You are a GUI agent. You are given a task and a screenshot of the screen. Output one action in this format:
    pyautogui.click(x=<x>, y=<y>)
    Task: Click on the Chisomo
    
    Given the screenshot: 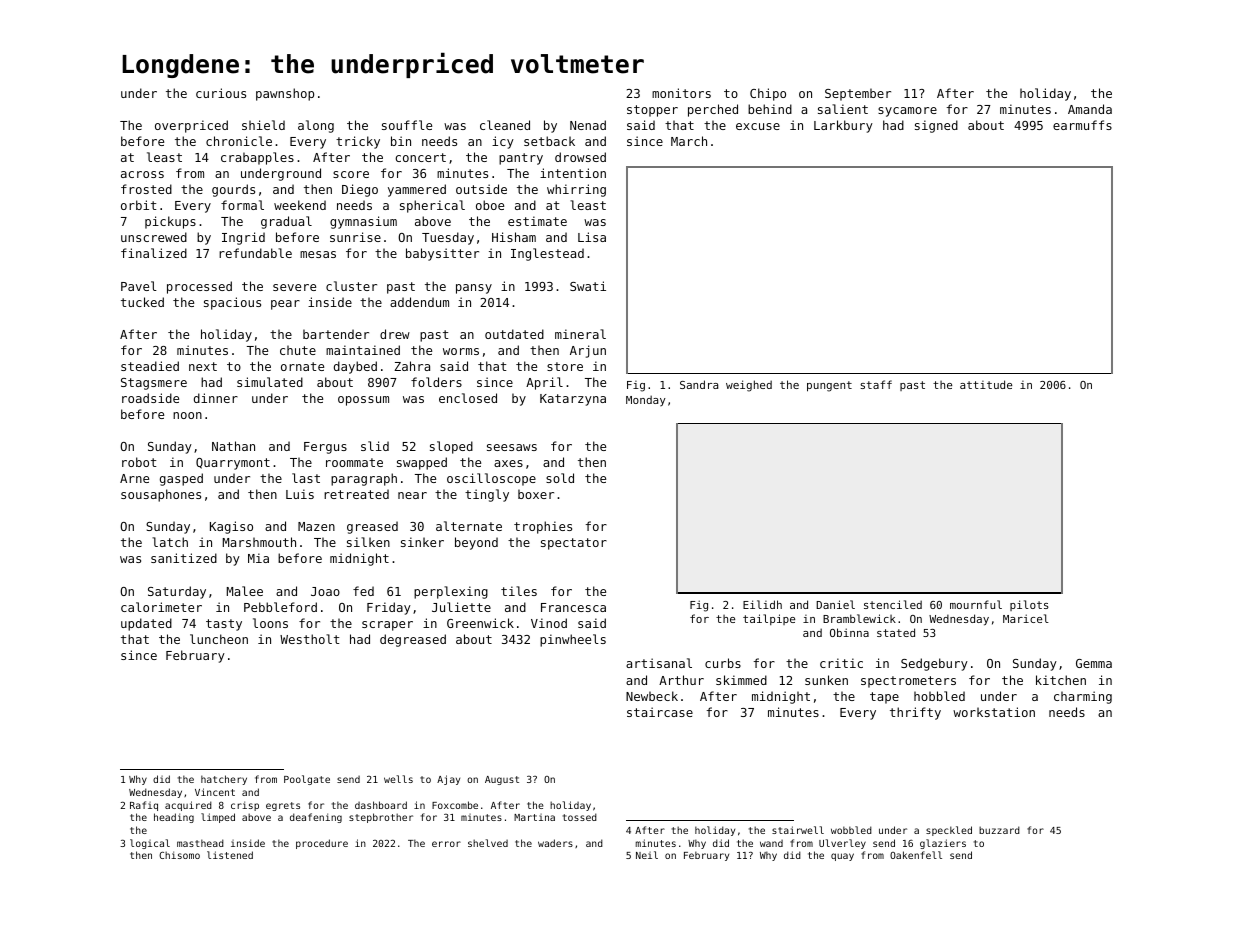 What is the action you would take?
    pyautogui.click(x=179, y=855)
